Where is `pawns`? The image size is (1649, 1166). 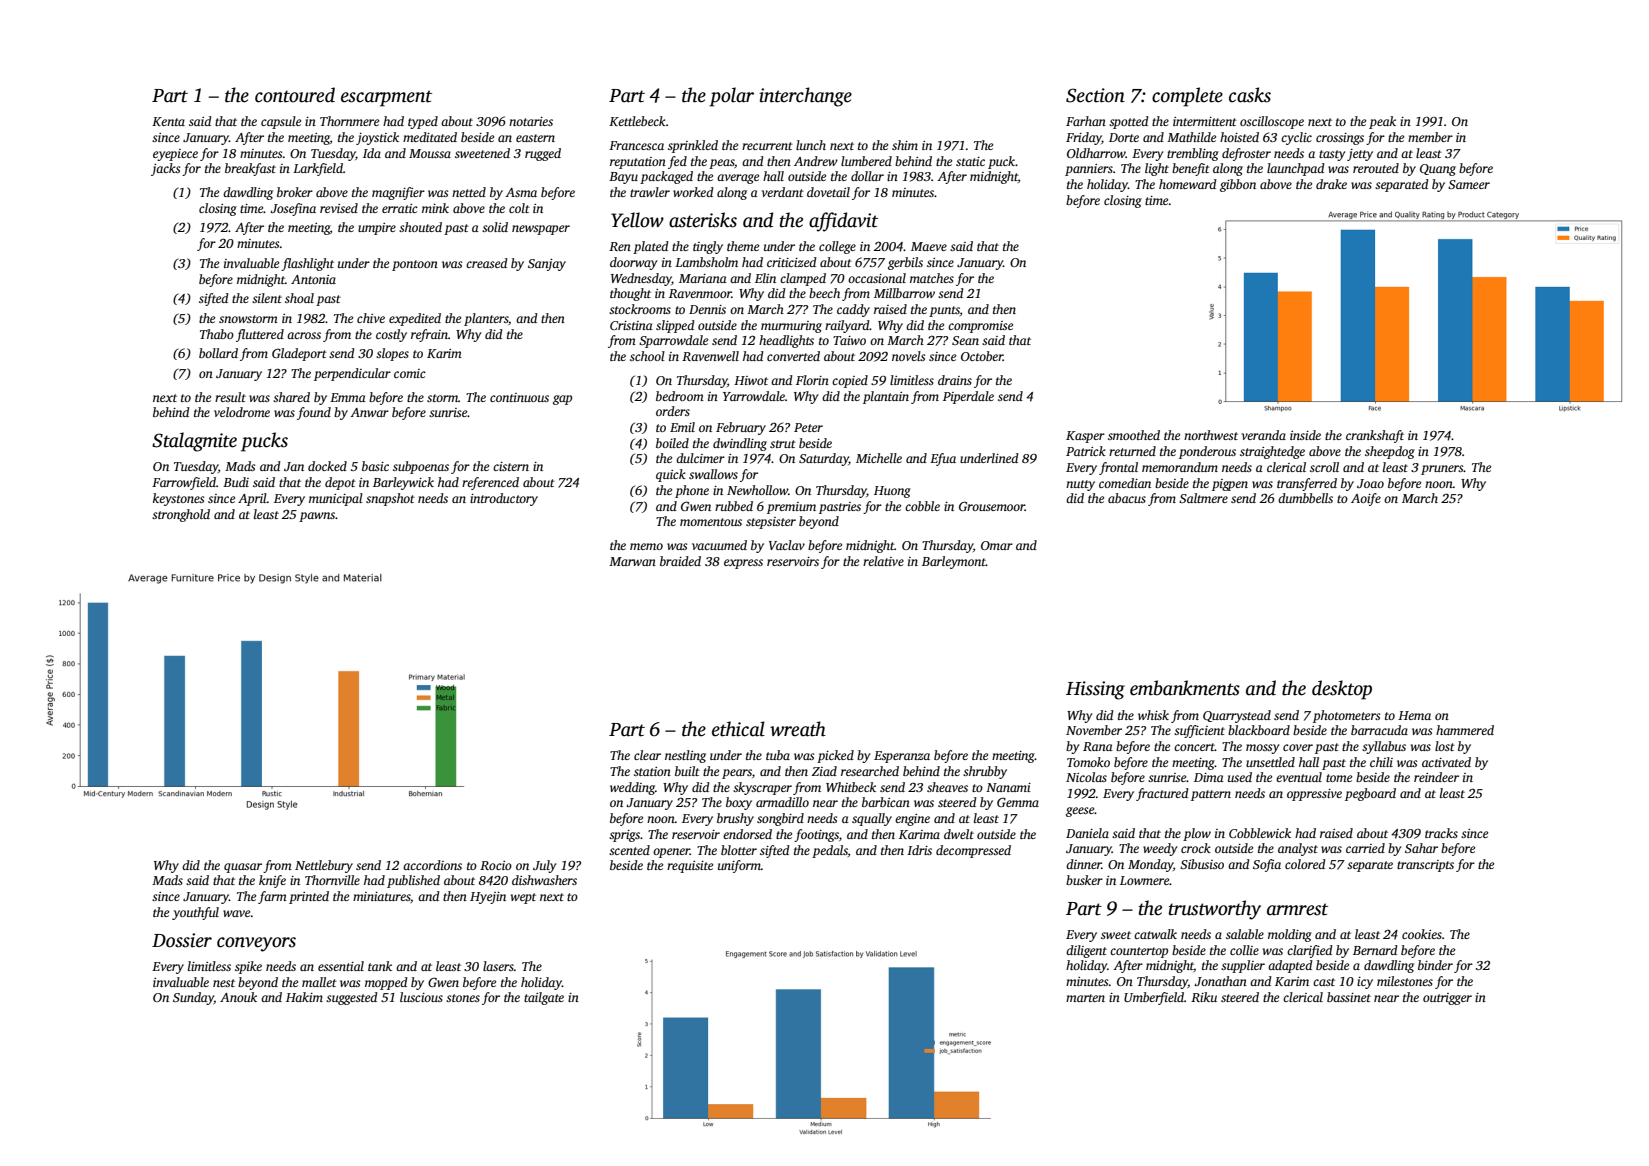
pawns is located at coordinates (317, 517).
